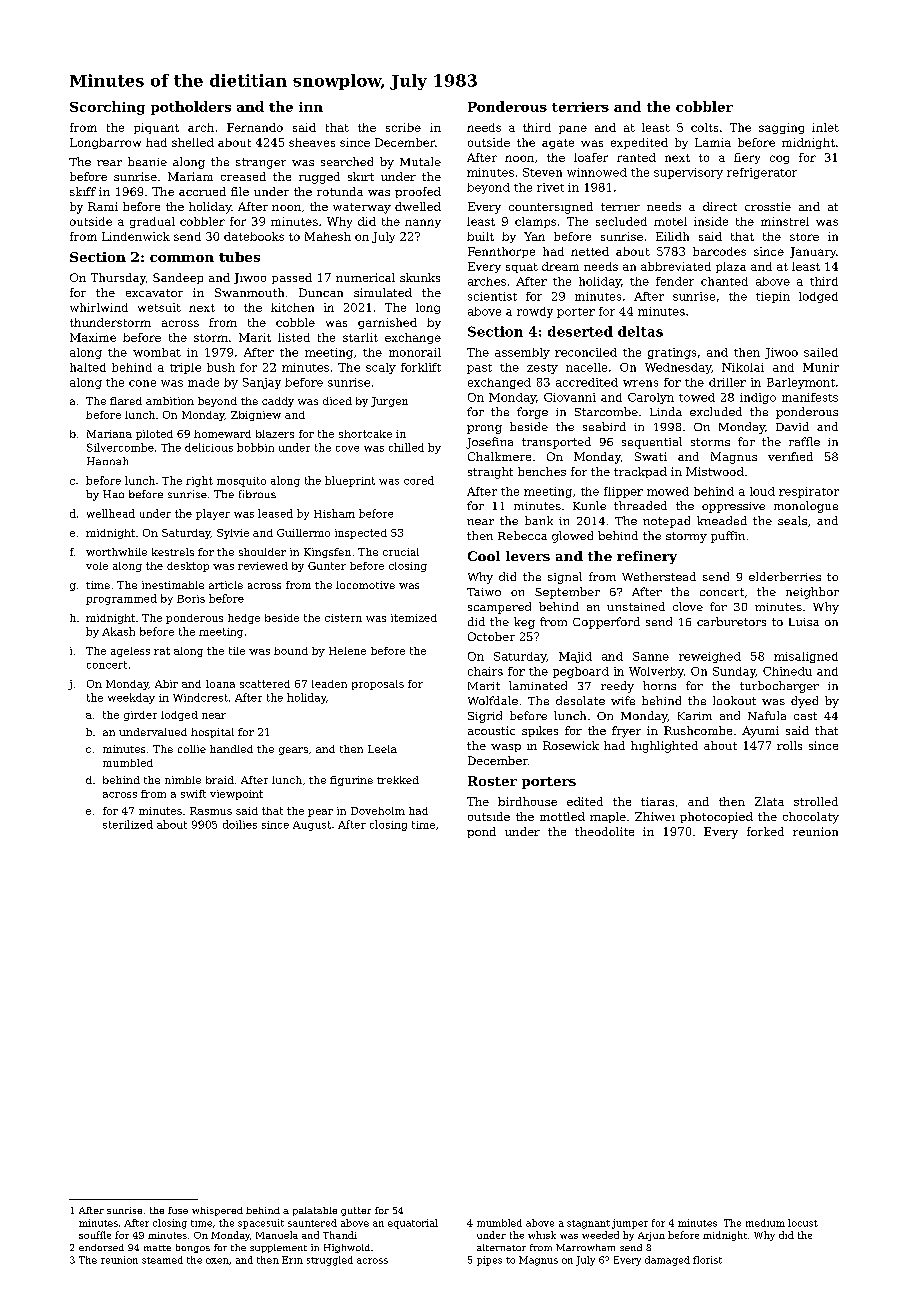  Describe the element at coordinates (312, 826) in the page. I see `August` at that location.
